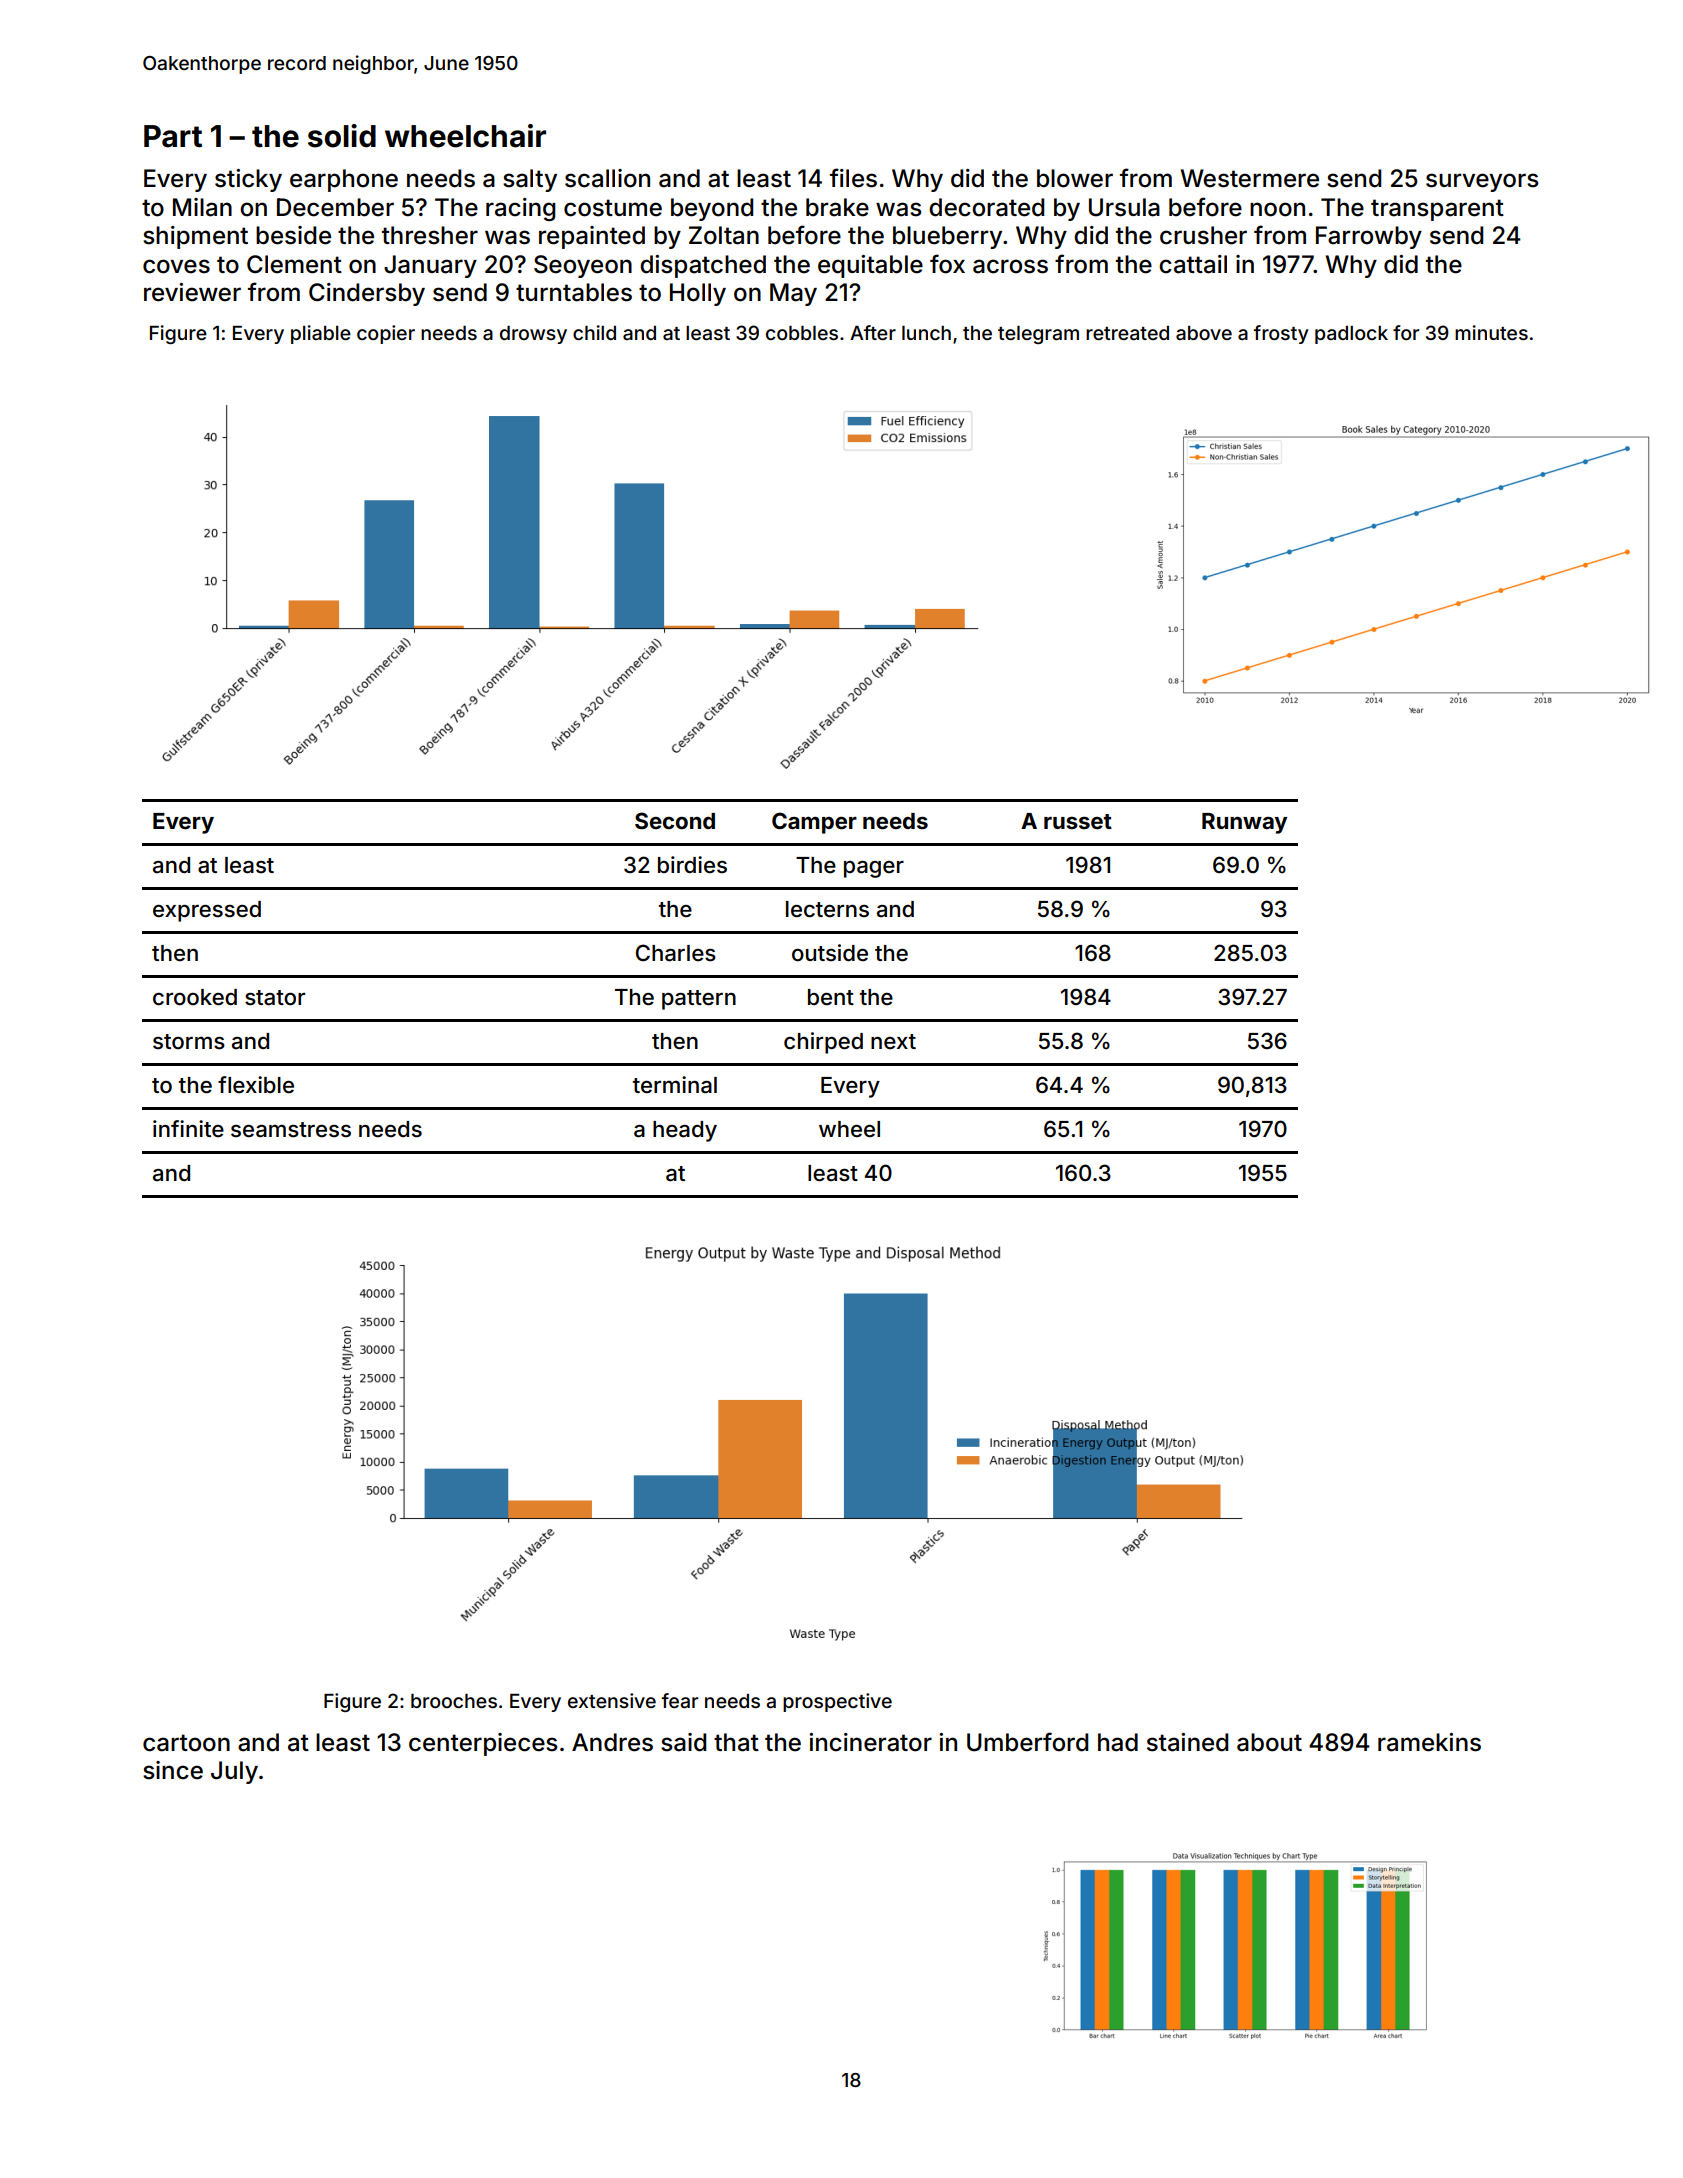 The height and width of the screenshot is (2178, 1683). Describe the element at coordinates (173, 1770) in the screenshot. I see `since` at that location.
